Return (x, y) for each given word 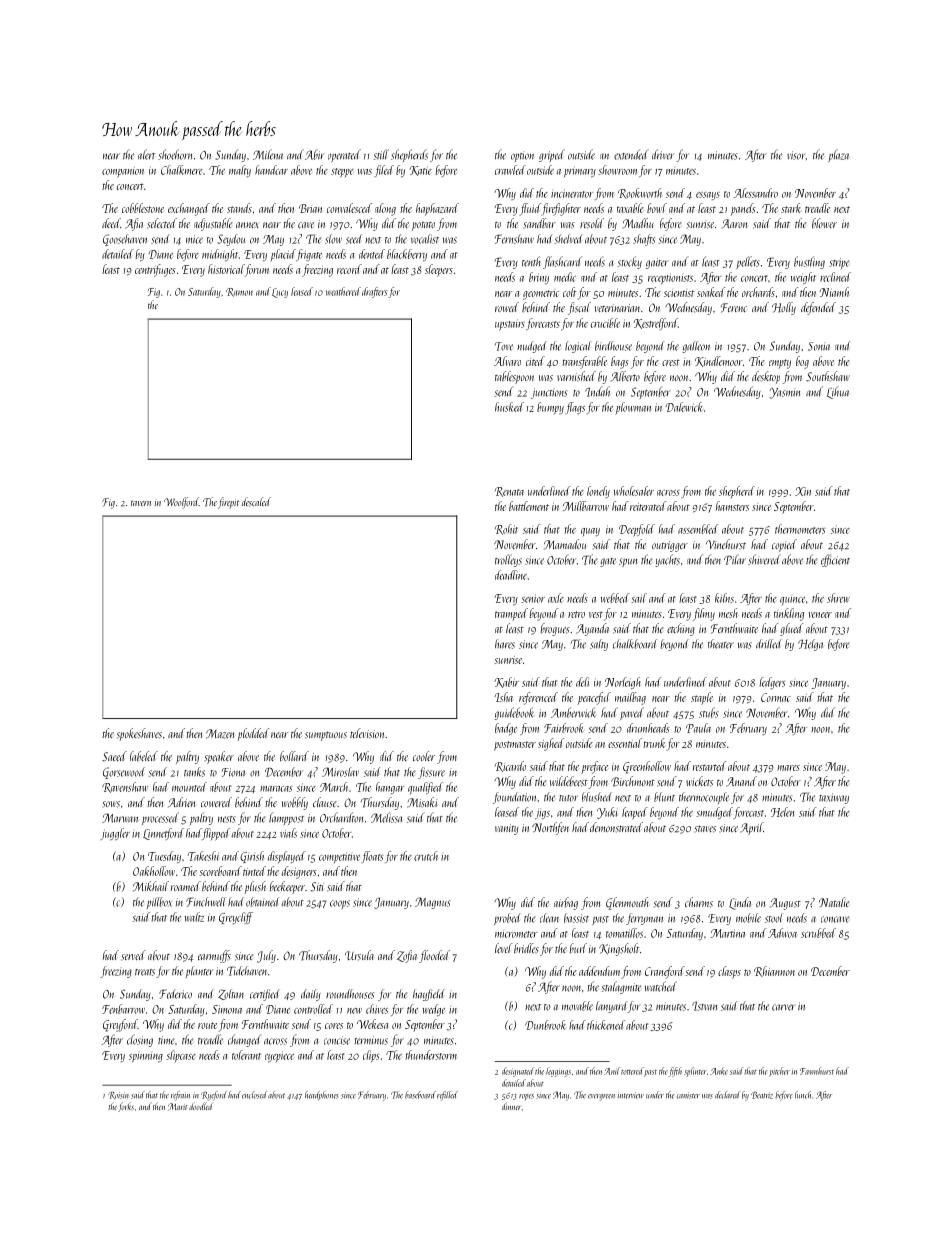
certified (265, 995)
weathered (343, 291)
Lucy (280, 293)
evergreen (601, 1097)
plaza (838, 155)
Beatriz (762, 1095)
